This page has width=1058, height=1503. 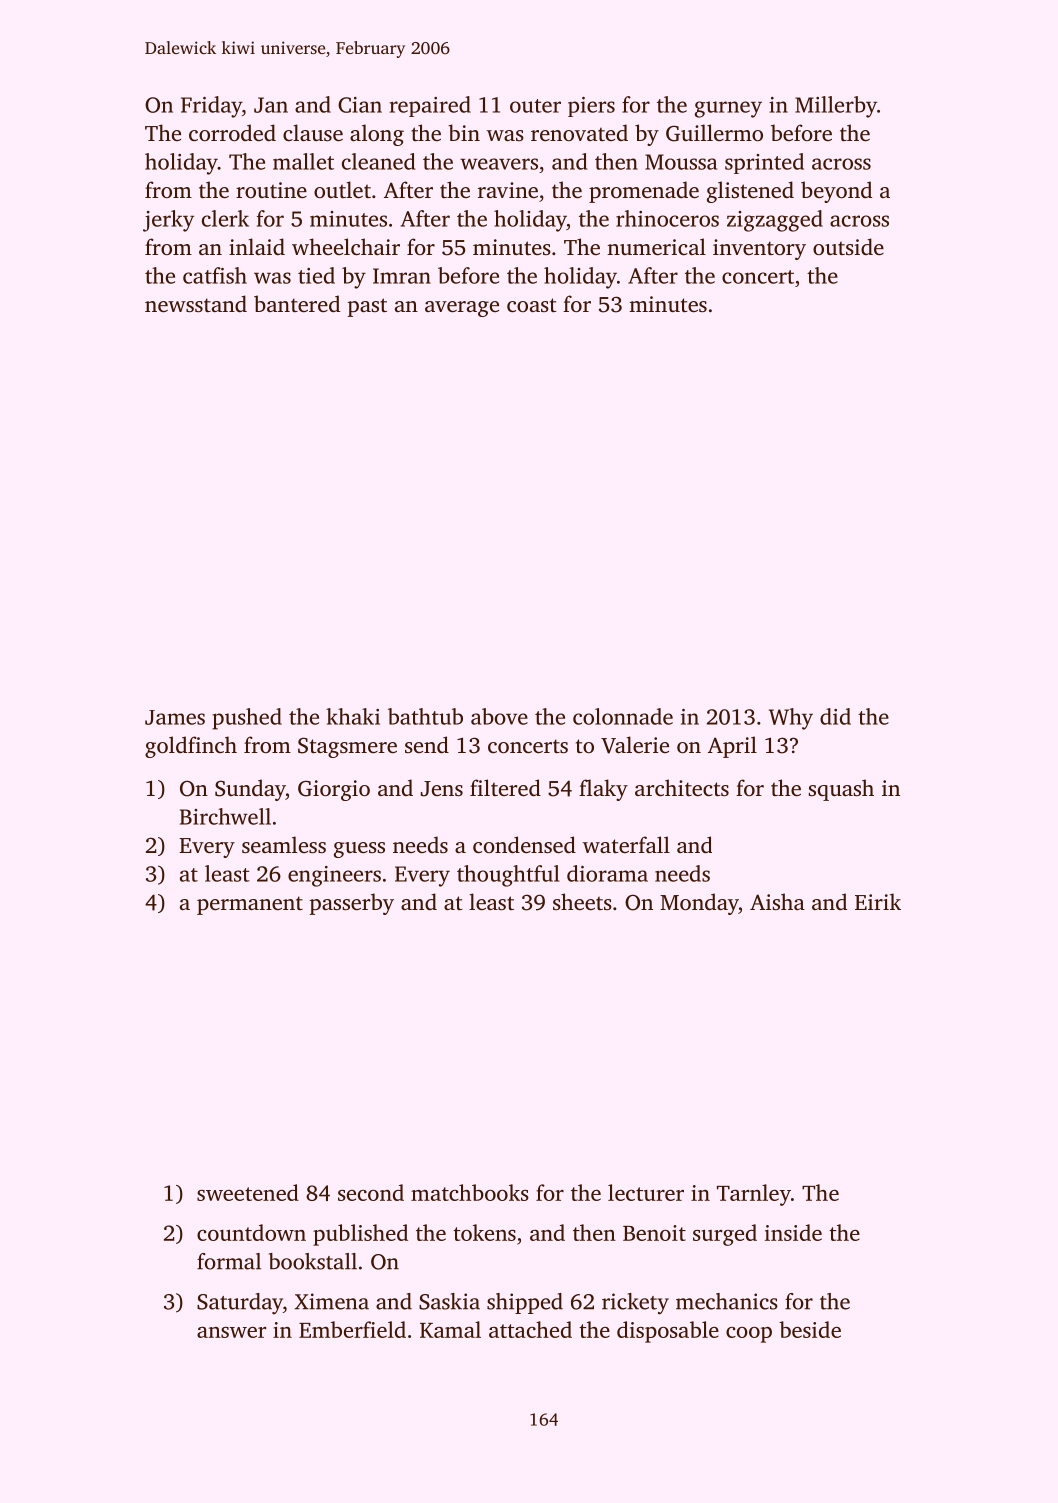 I want to click on Millerby, so click(x=836, y=107).
